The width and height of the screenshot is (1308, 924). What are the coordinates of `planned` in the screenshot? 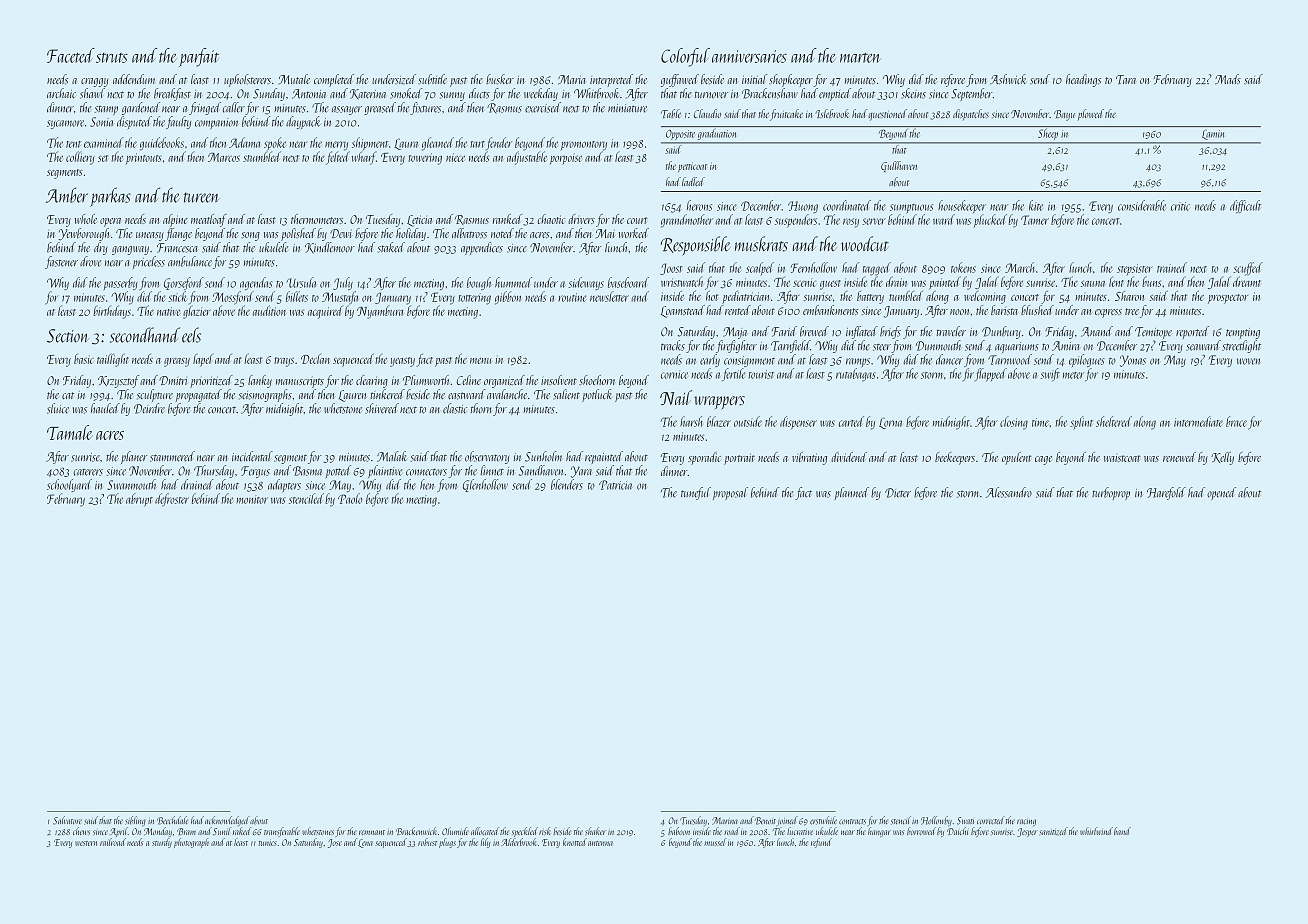 It's located at (852, 493).
